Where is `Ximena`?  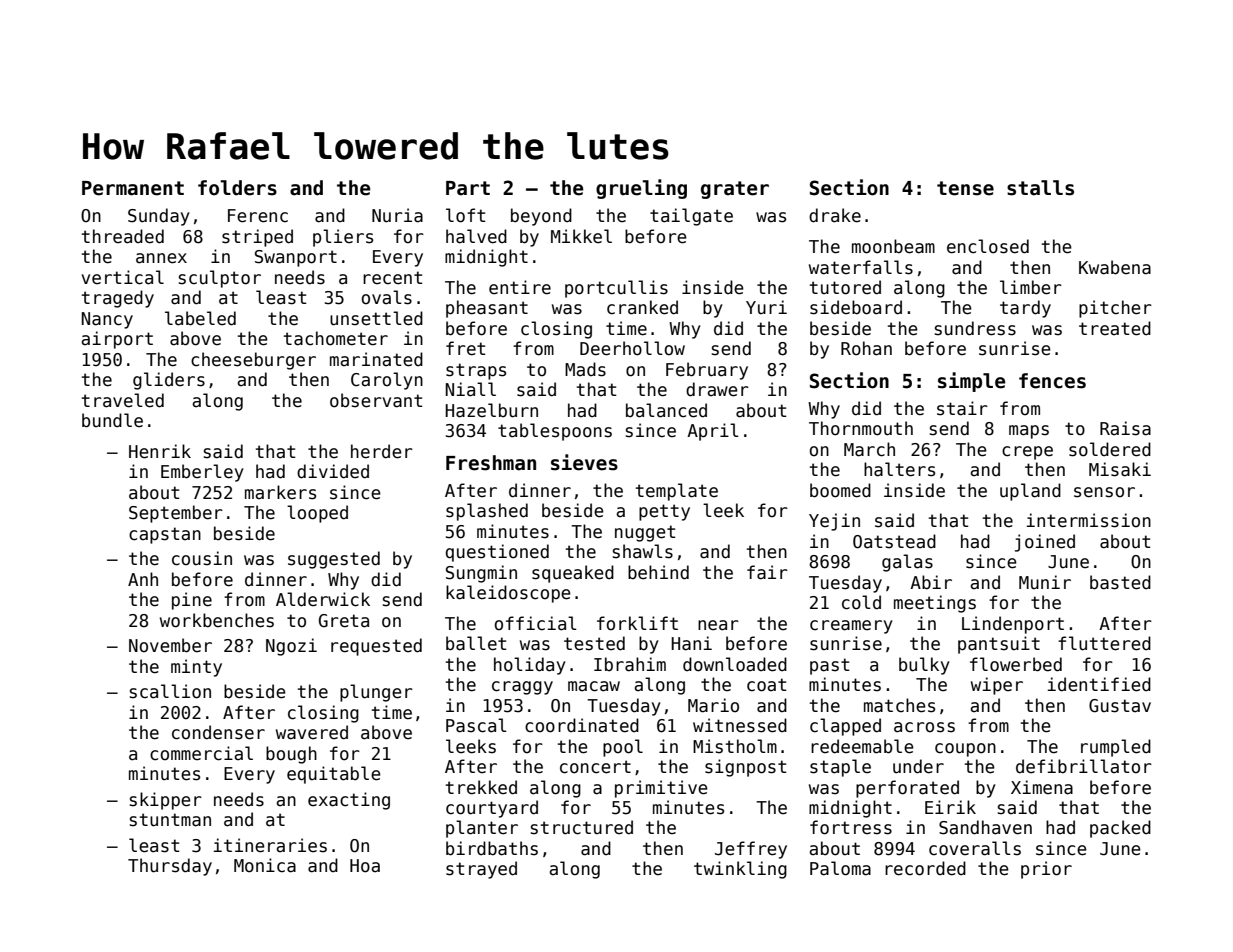 Ximena is located at coordinates (1042, 787).
